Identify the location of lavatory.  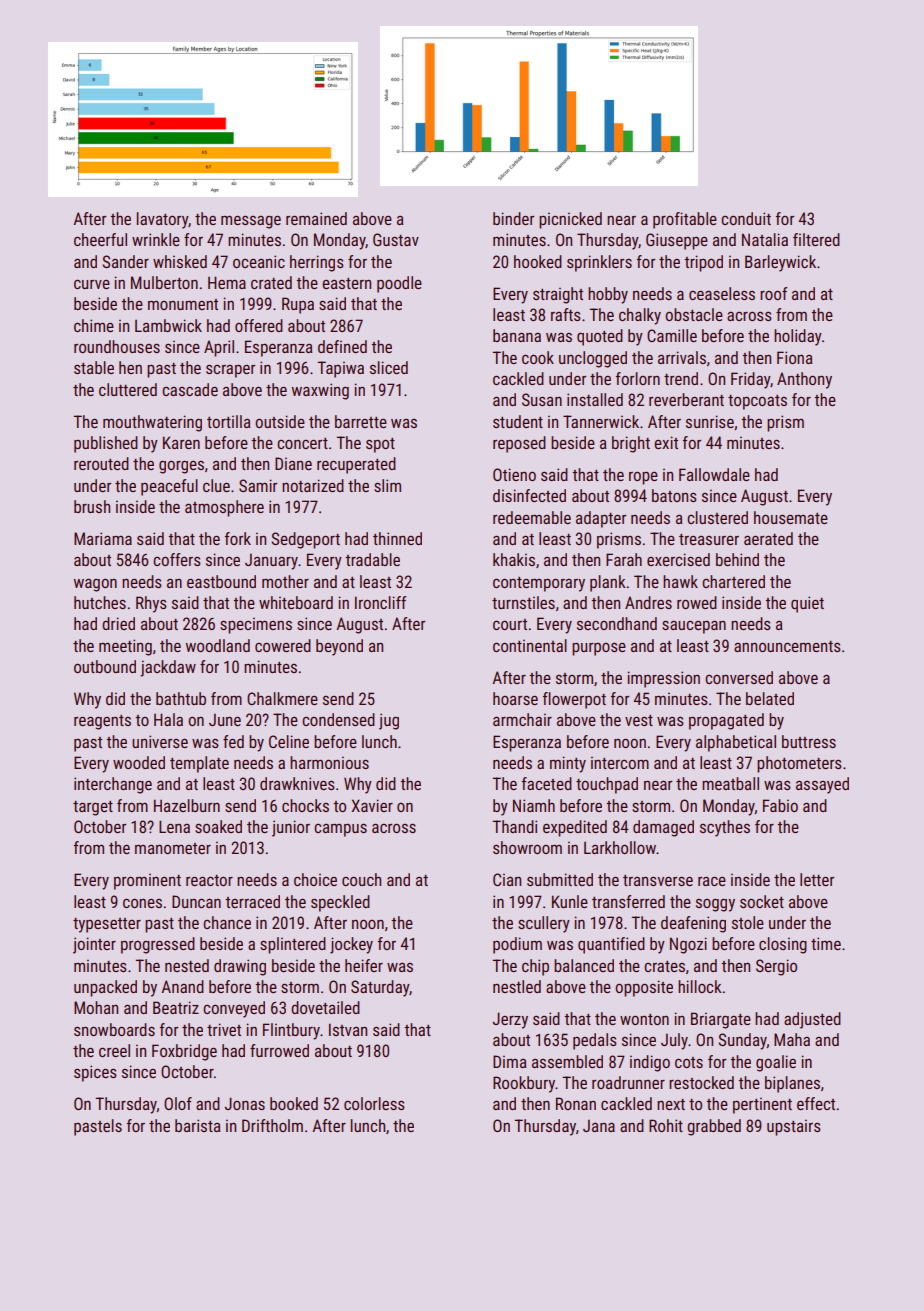
(163, 220).
